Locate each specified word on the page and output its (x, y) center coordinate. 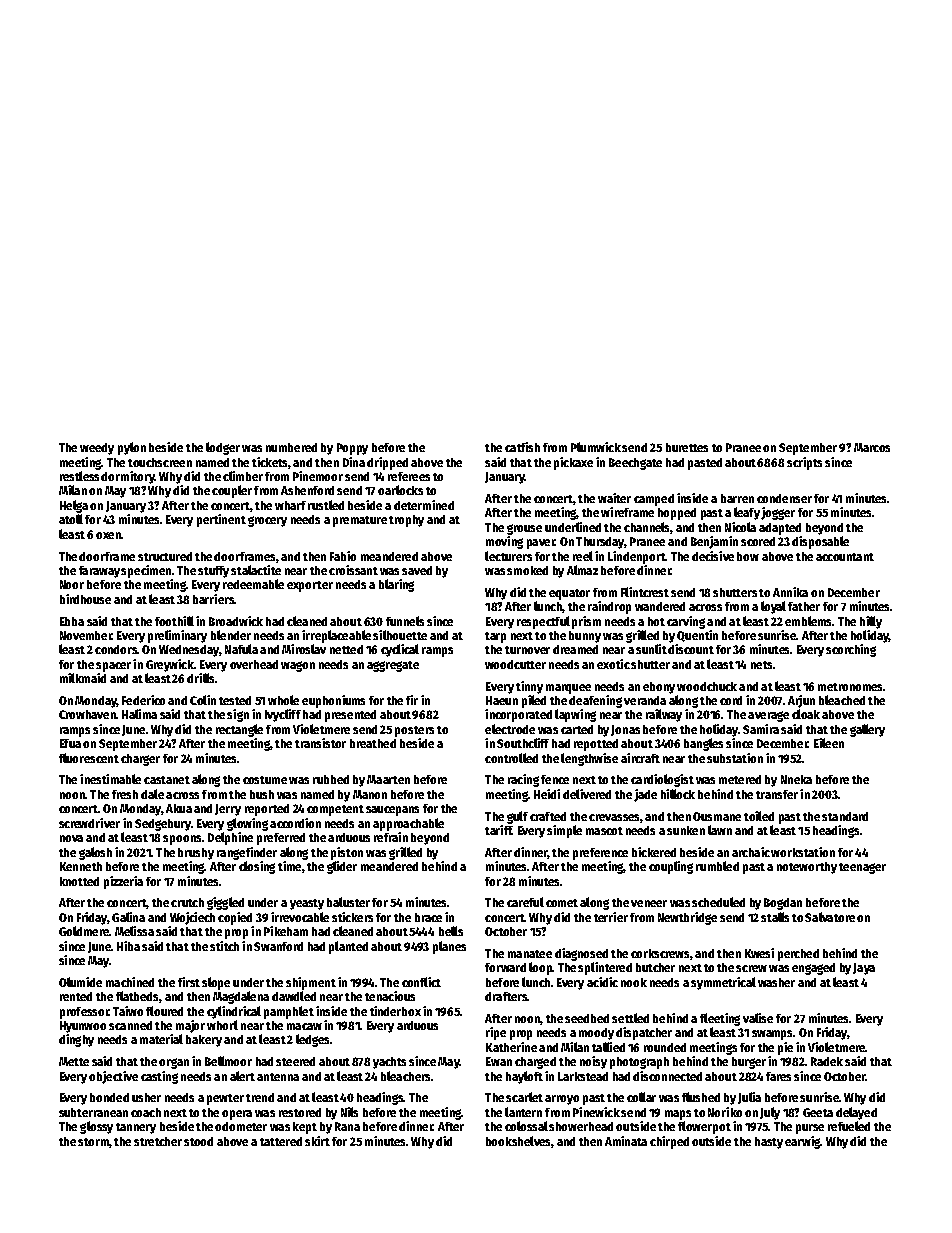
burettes (687, 447)
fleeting (720, 1019)
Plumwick (596, 447)
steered (295, 1061)
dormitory (128, 477)
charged (535, 1063)
